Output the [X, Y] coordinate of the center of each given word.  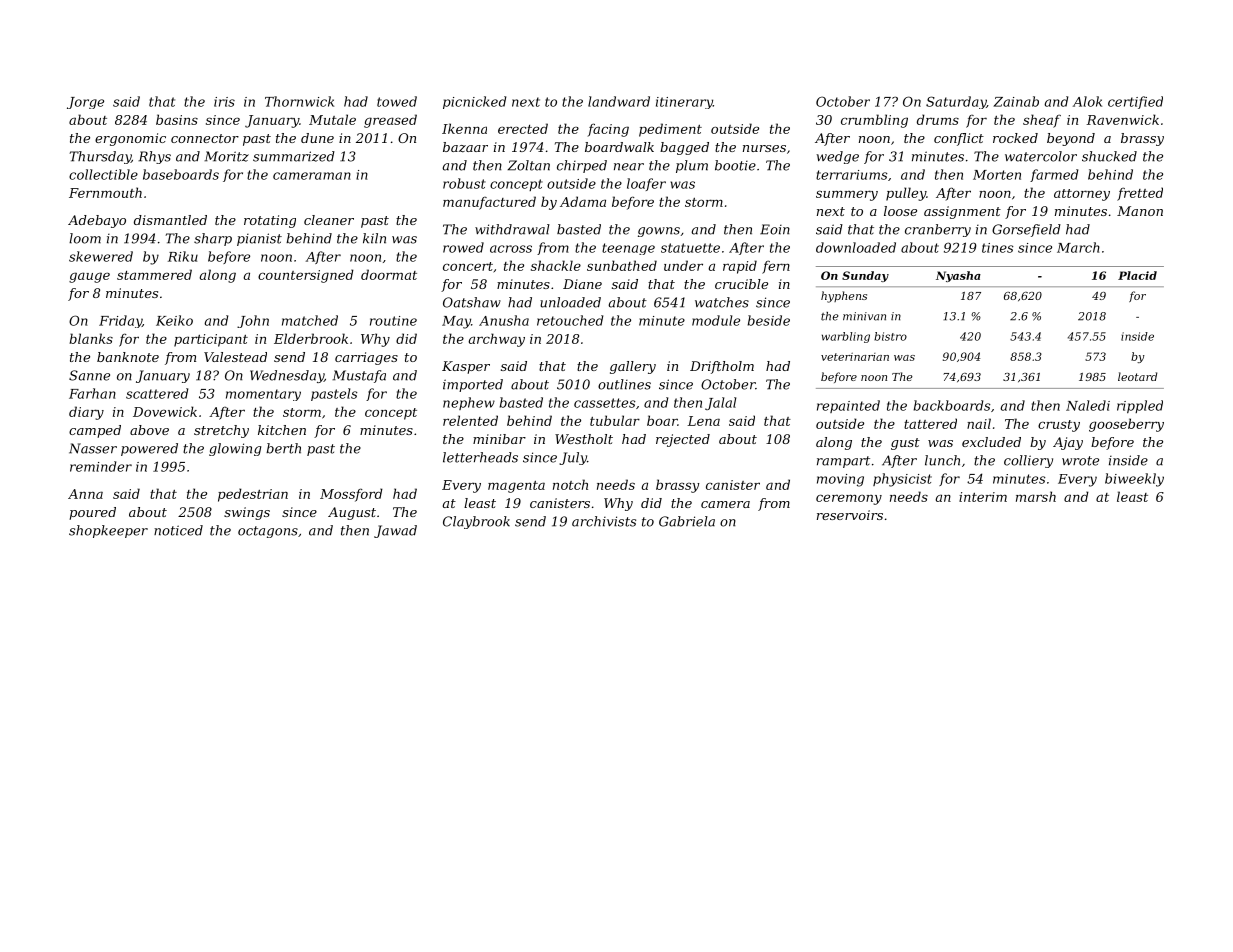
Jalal [720, 403]
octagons [268, 532]
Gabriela [687, 521]
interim [983, 497]
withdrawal [512, 229]
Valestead [235, 357]
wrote [1080, 461]
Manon [1140, 211]
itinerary [684, 103]
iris [224, 102]
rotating [270, 221]
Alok [1087, 101]
